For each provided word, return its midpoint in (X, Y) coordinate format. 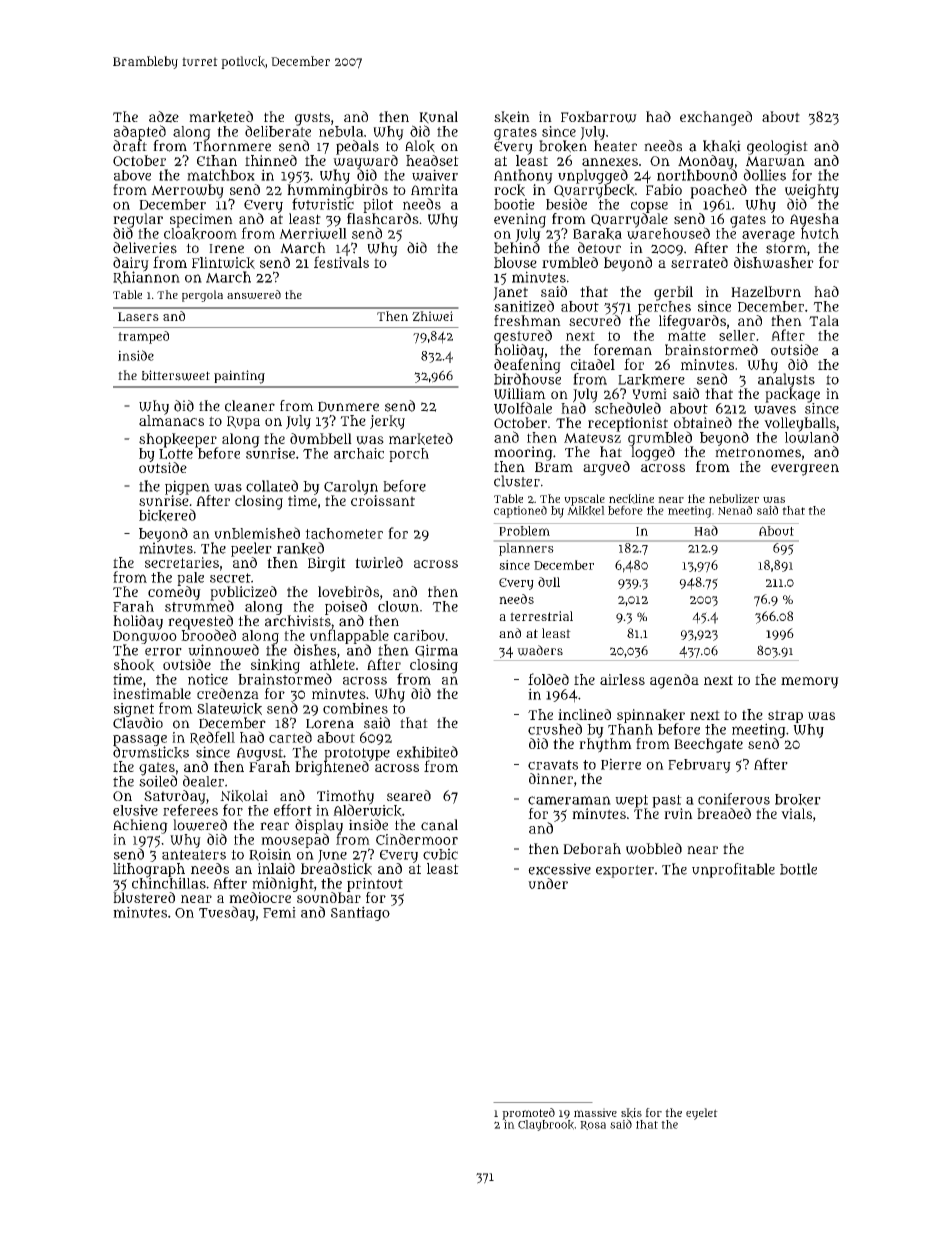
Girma (436, 651)
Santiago (360, 913)
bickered (167, 515)
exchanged (716, 118)
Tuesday (227, 913)
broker (798, 800)
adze (164, 117)
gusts (312, 119)
